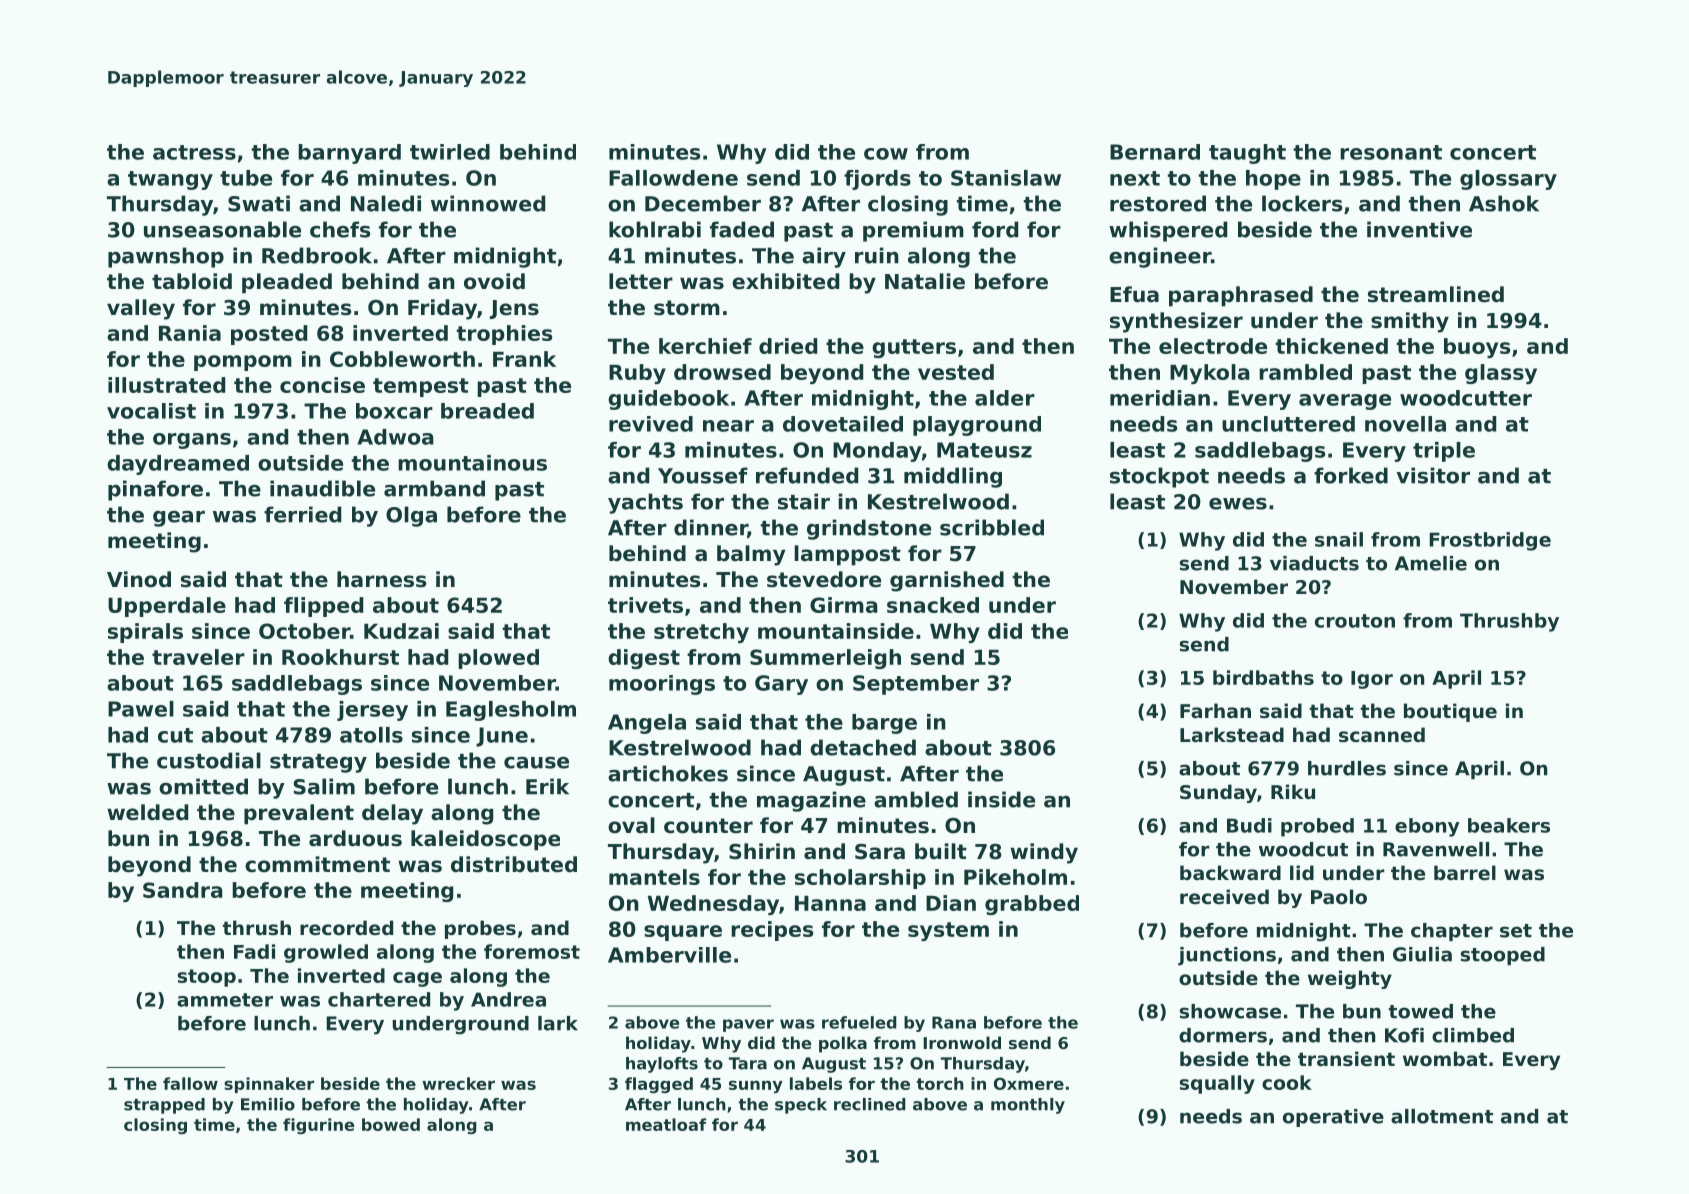 The width and height of the document is (1689, 1194). I want to click on pawnshop, so click(166, 257).
